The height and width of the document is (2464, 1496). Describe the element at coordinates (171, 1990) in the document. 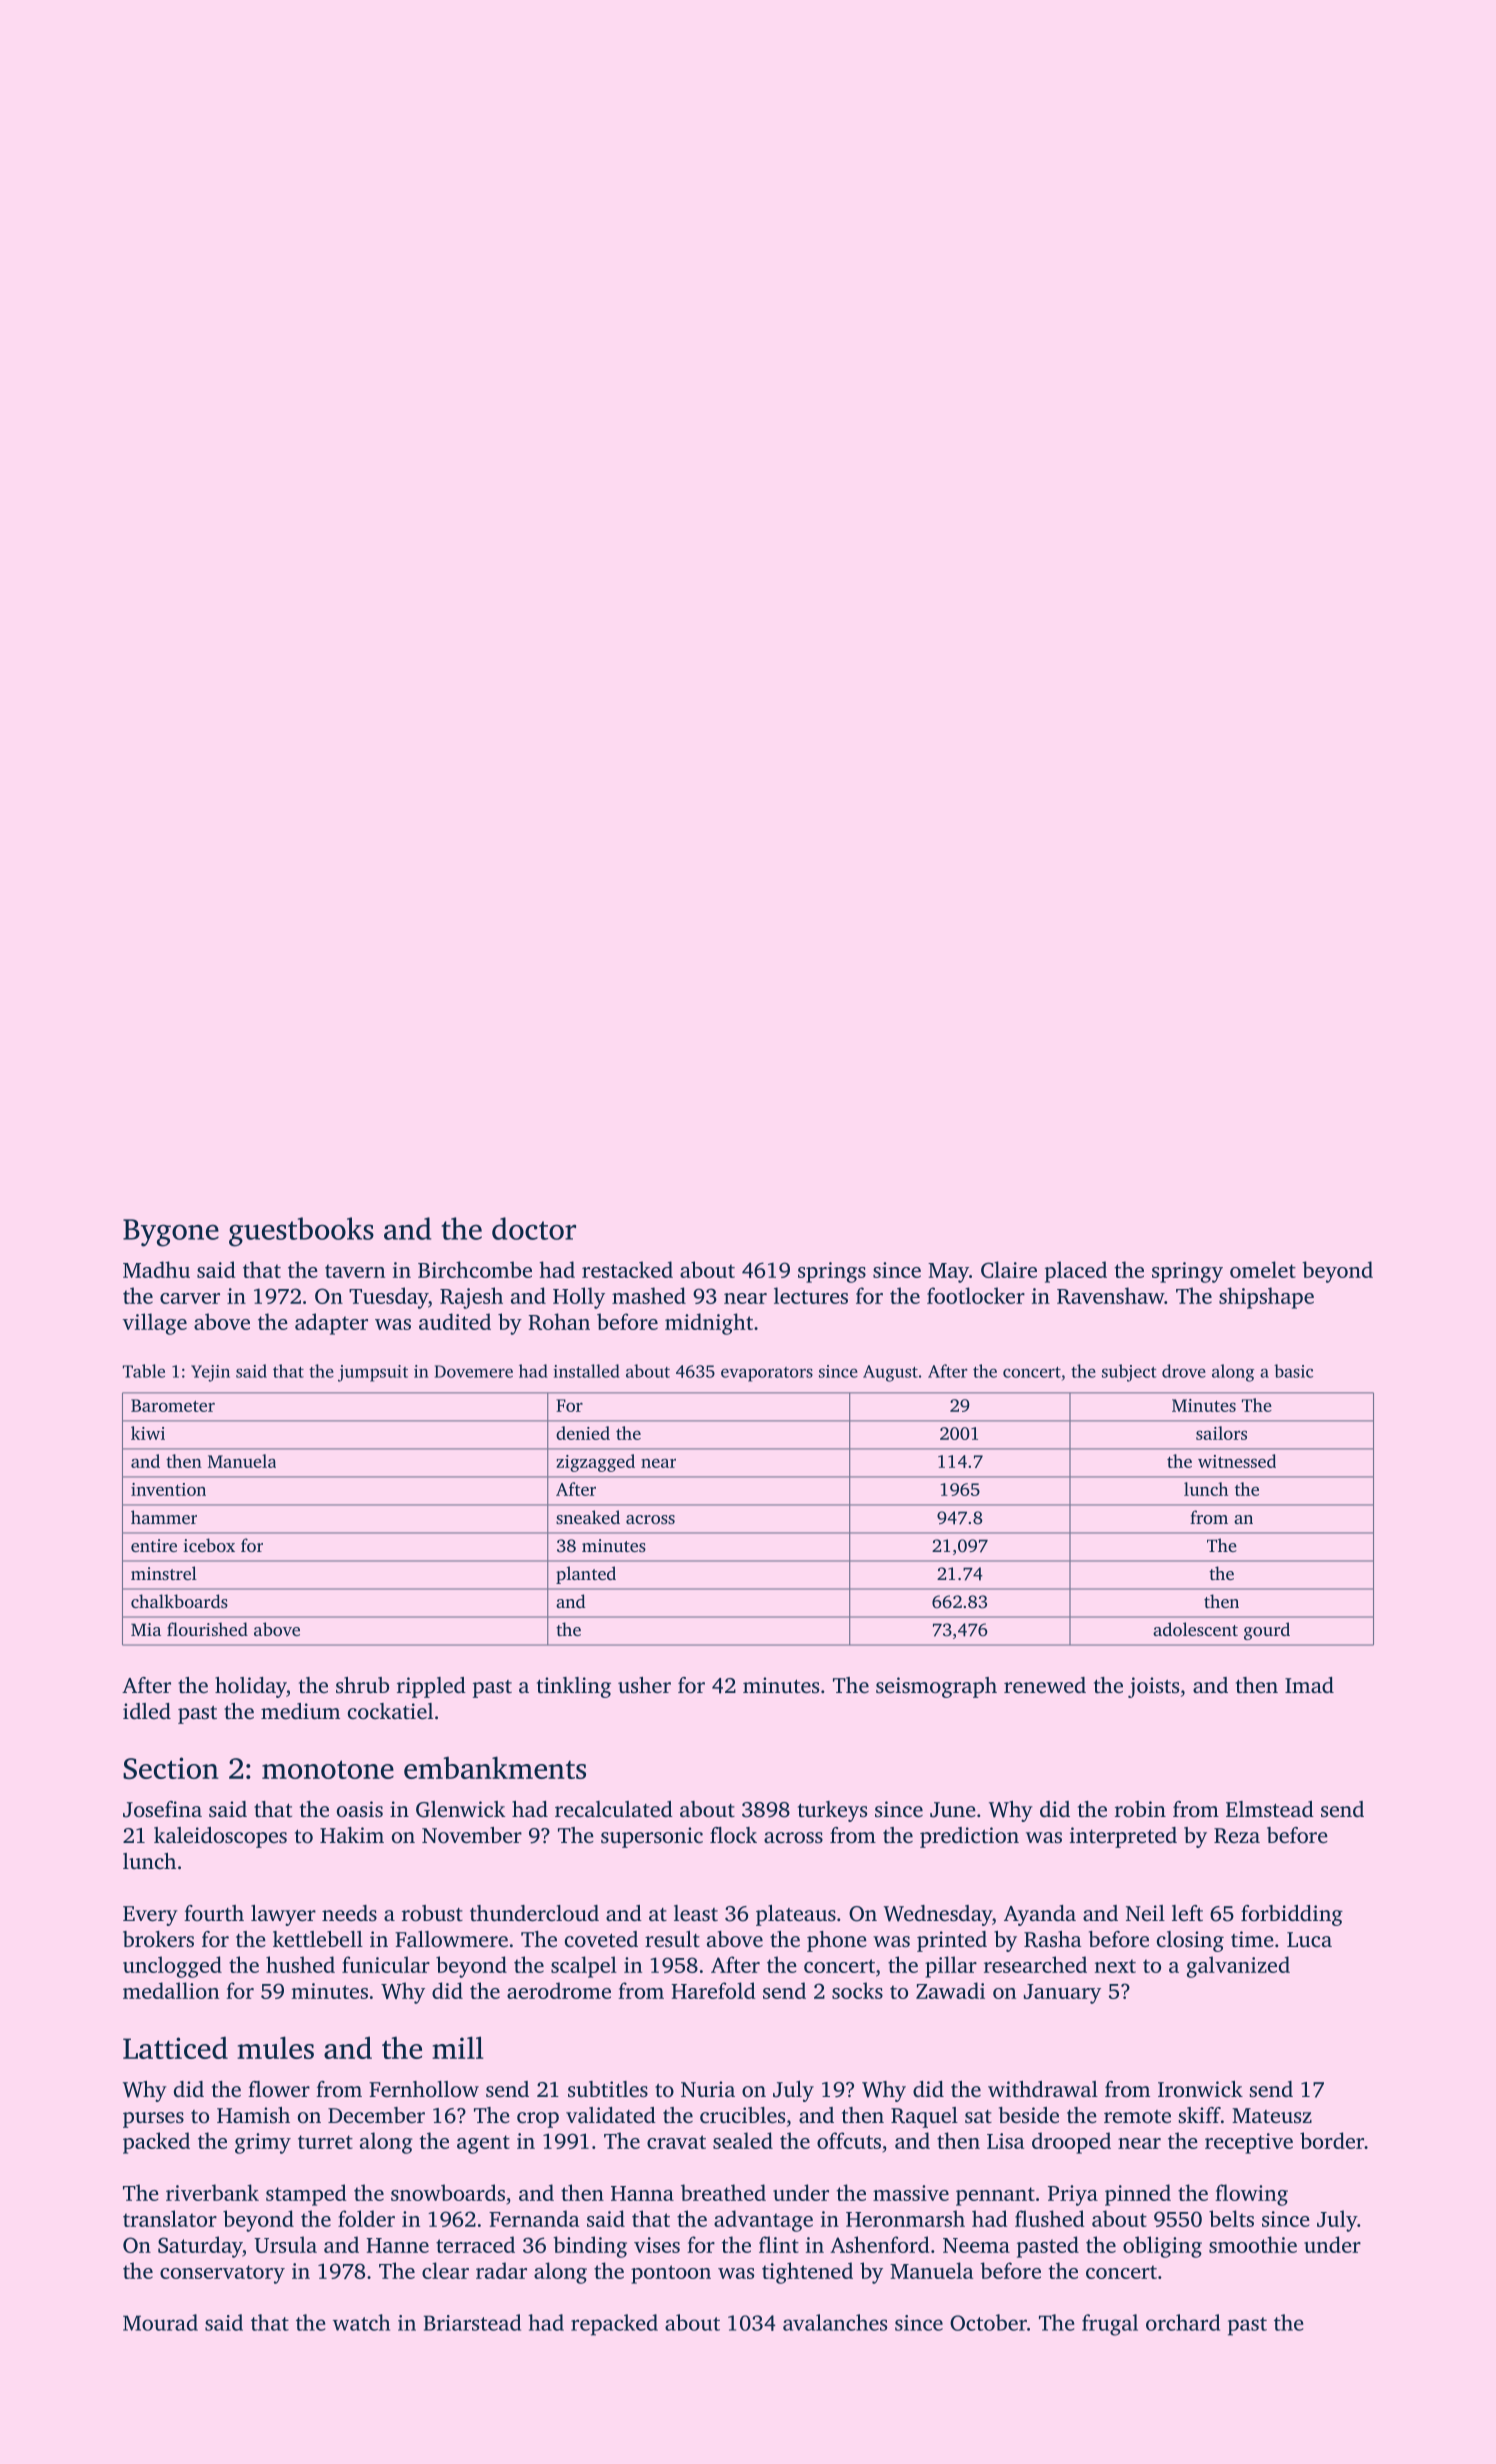

I see `medallion` at that location.
